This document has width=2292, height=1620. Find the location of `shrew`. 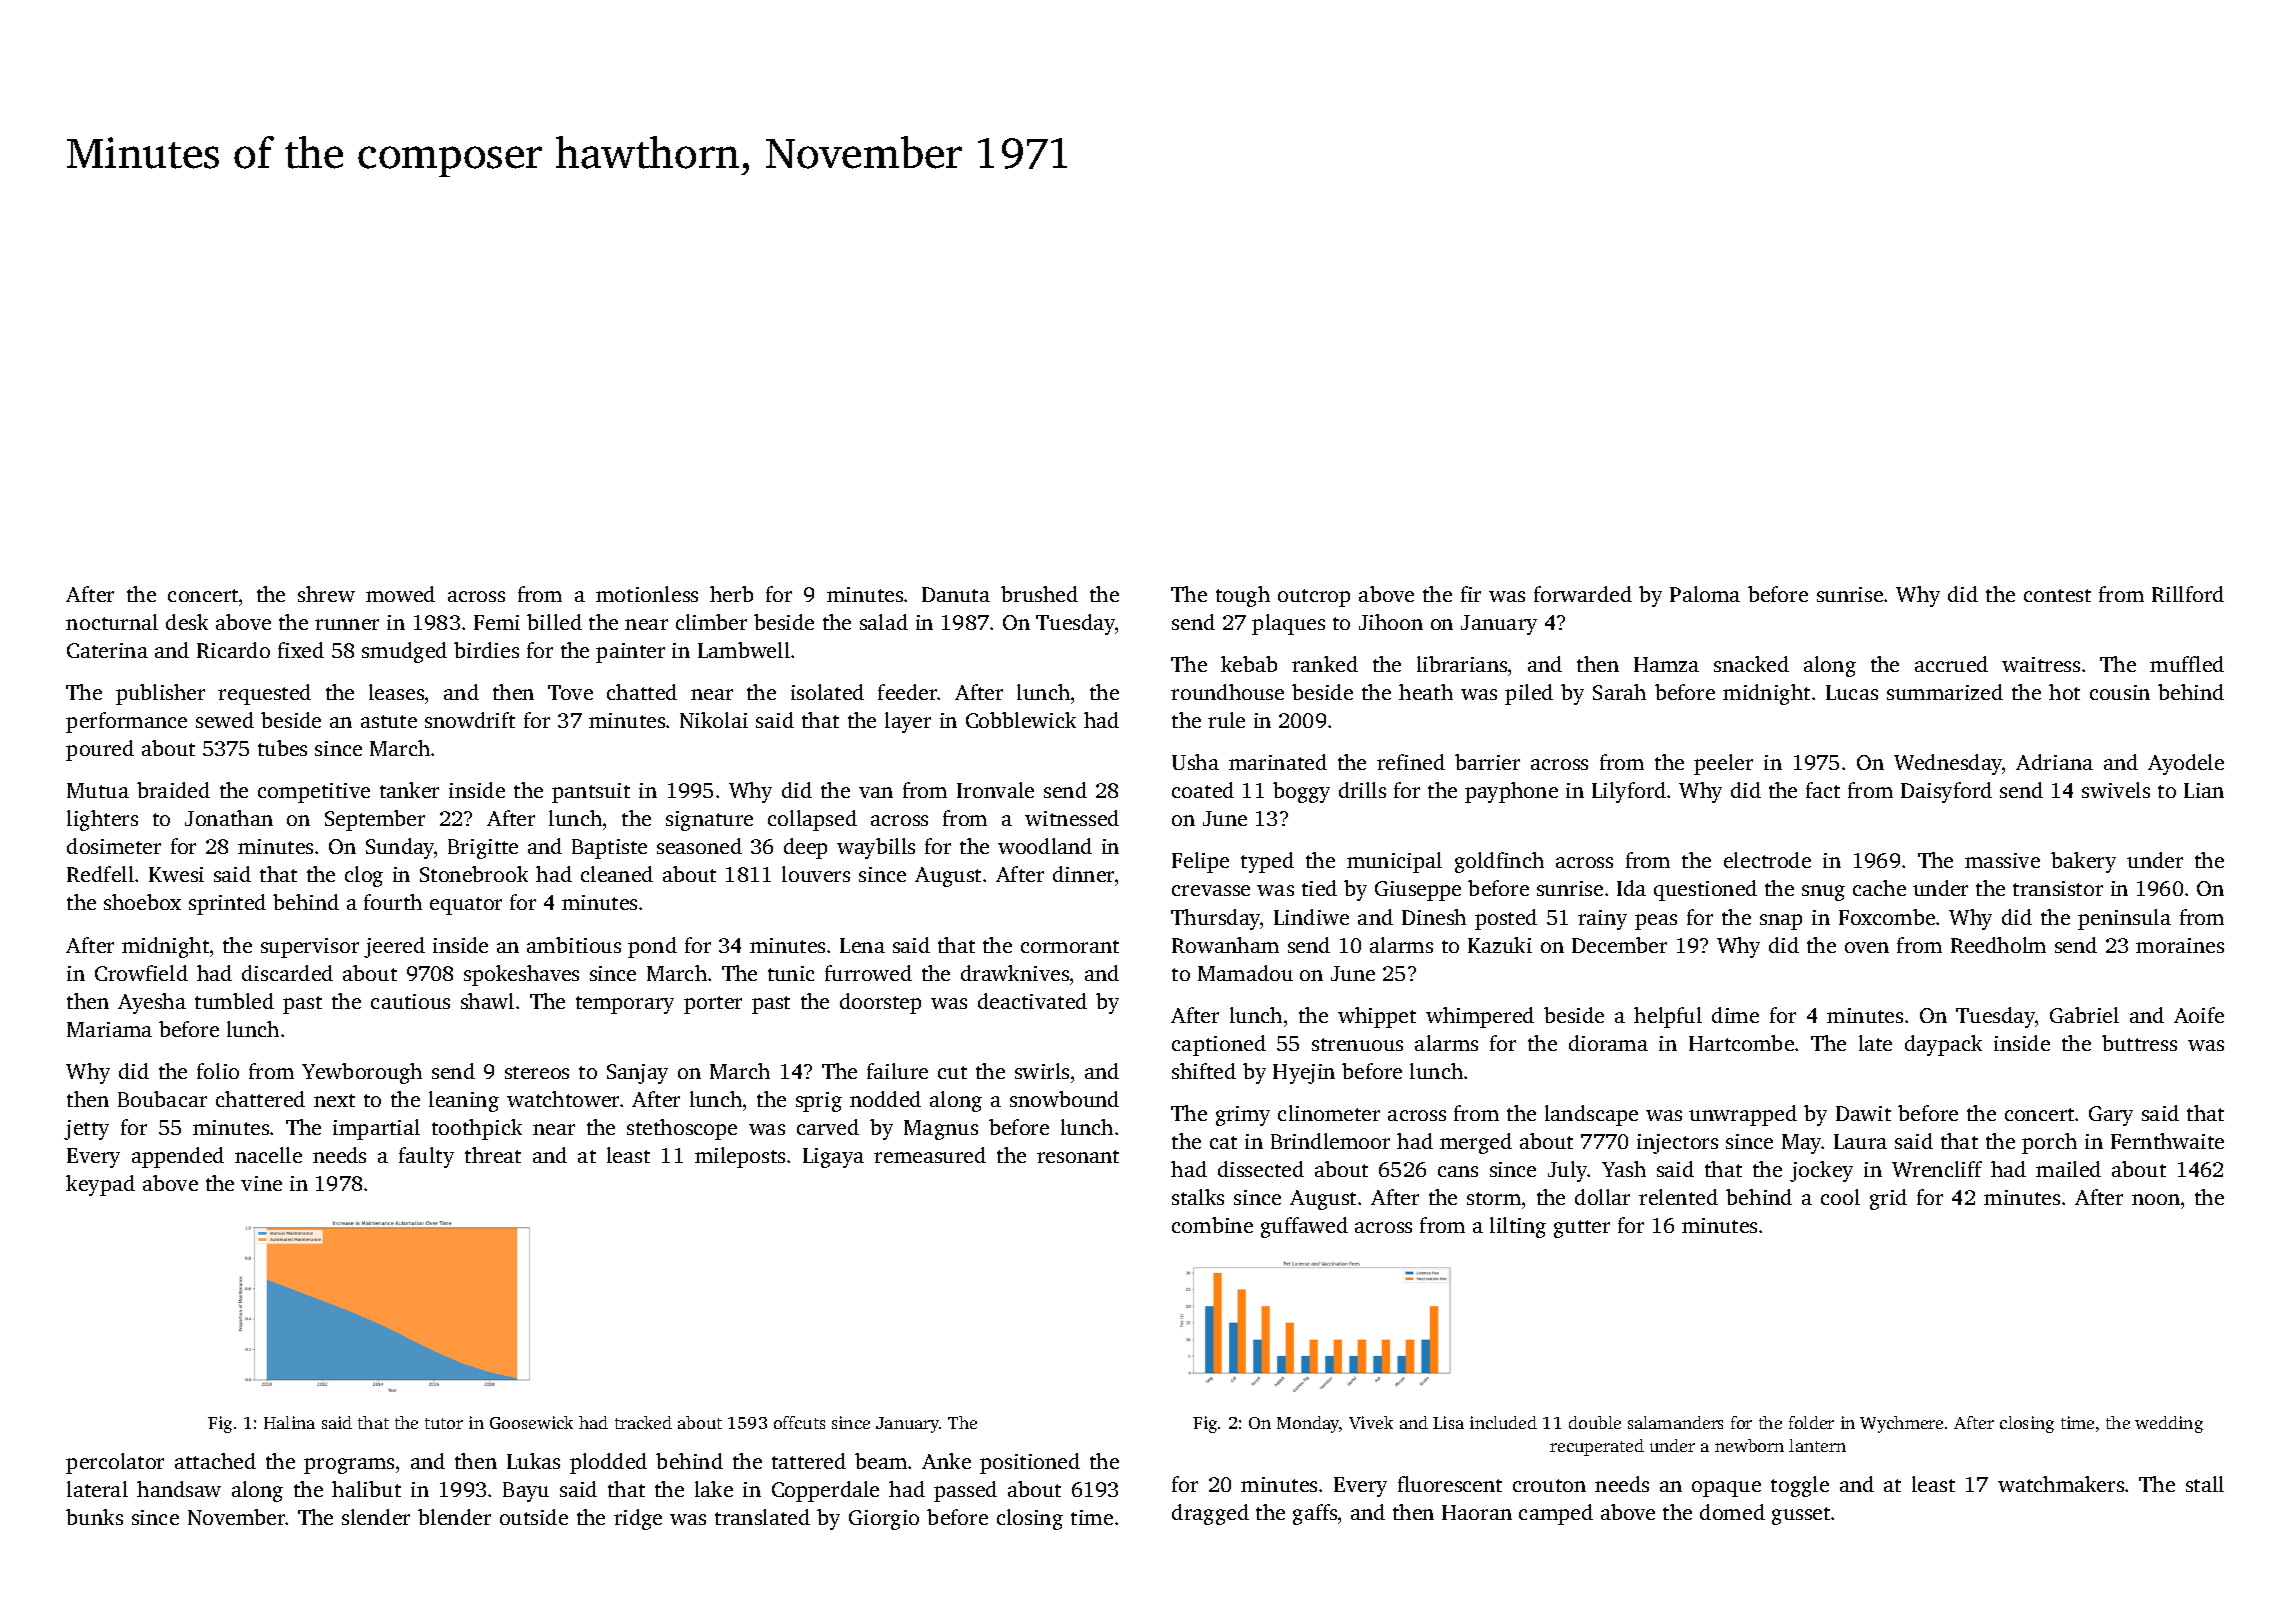

shrew is located at coordinates (326, 594).
